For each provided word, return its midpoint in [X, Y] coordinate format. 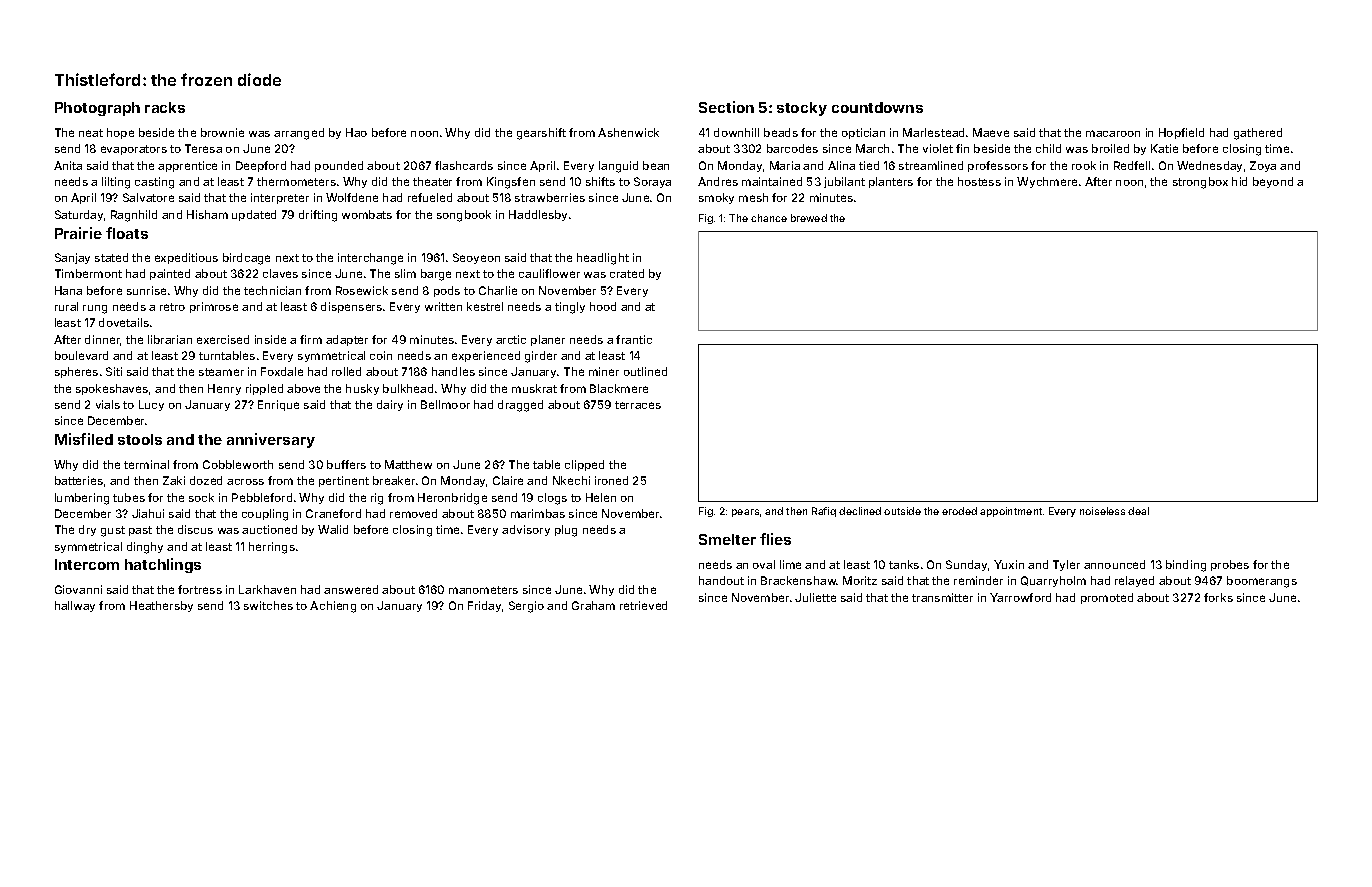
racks [165, 107]
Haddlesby [538, 215]
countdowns [877, 107]
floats [127, 233]
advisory [526, 530]
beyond [1273, 182]
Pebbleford [262, 497]
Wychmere [1047, 182]
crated [627, 273]
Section [726, 107]
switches [268, 605]
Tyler [1066, 565]
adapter [347, 340]
